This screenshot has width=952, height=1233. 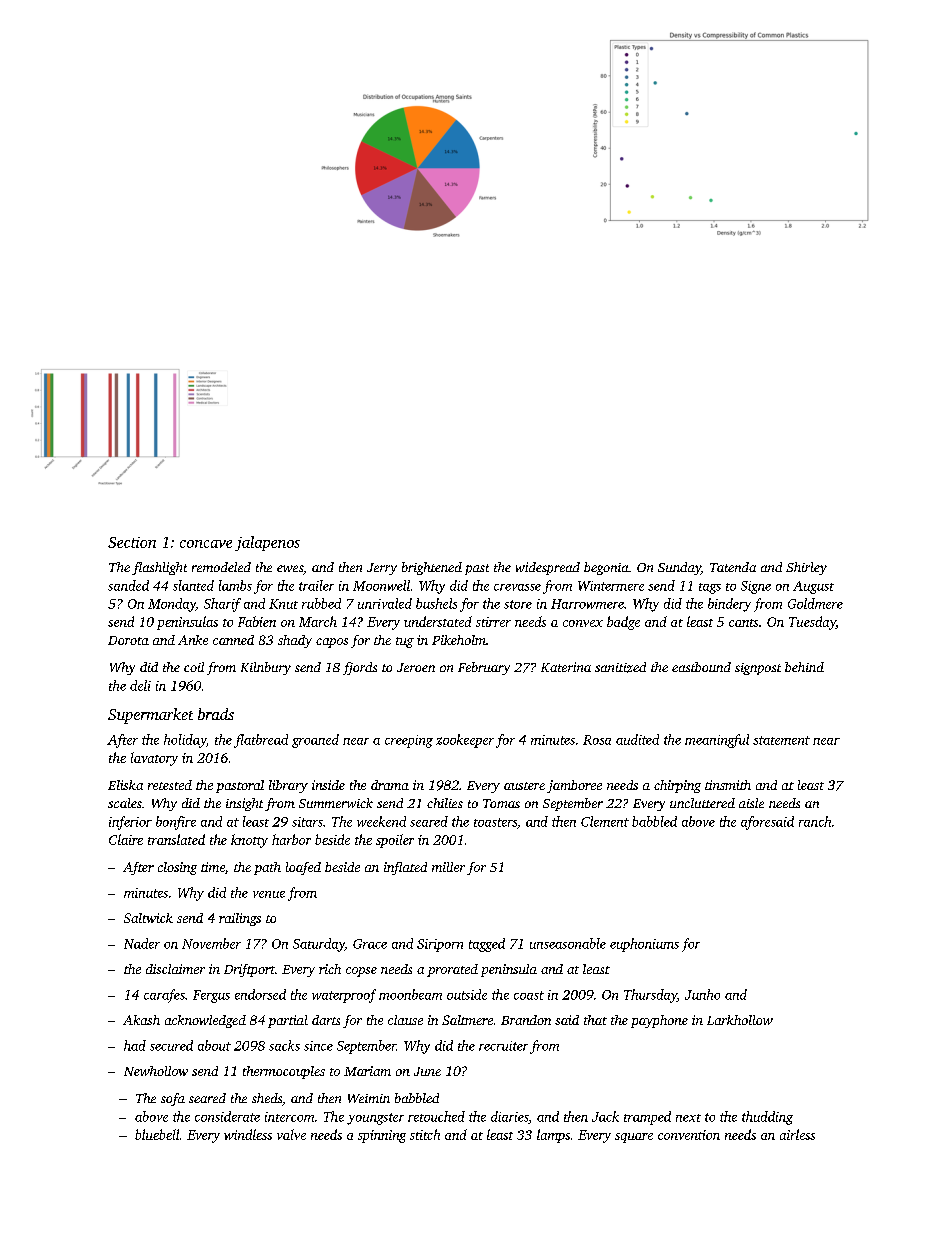 I want to click on Supermarket, so click(x=150, y=716).
